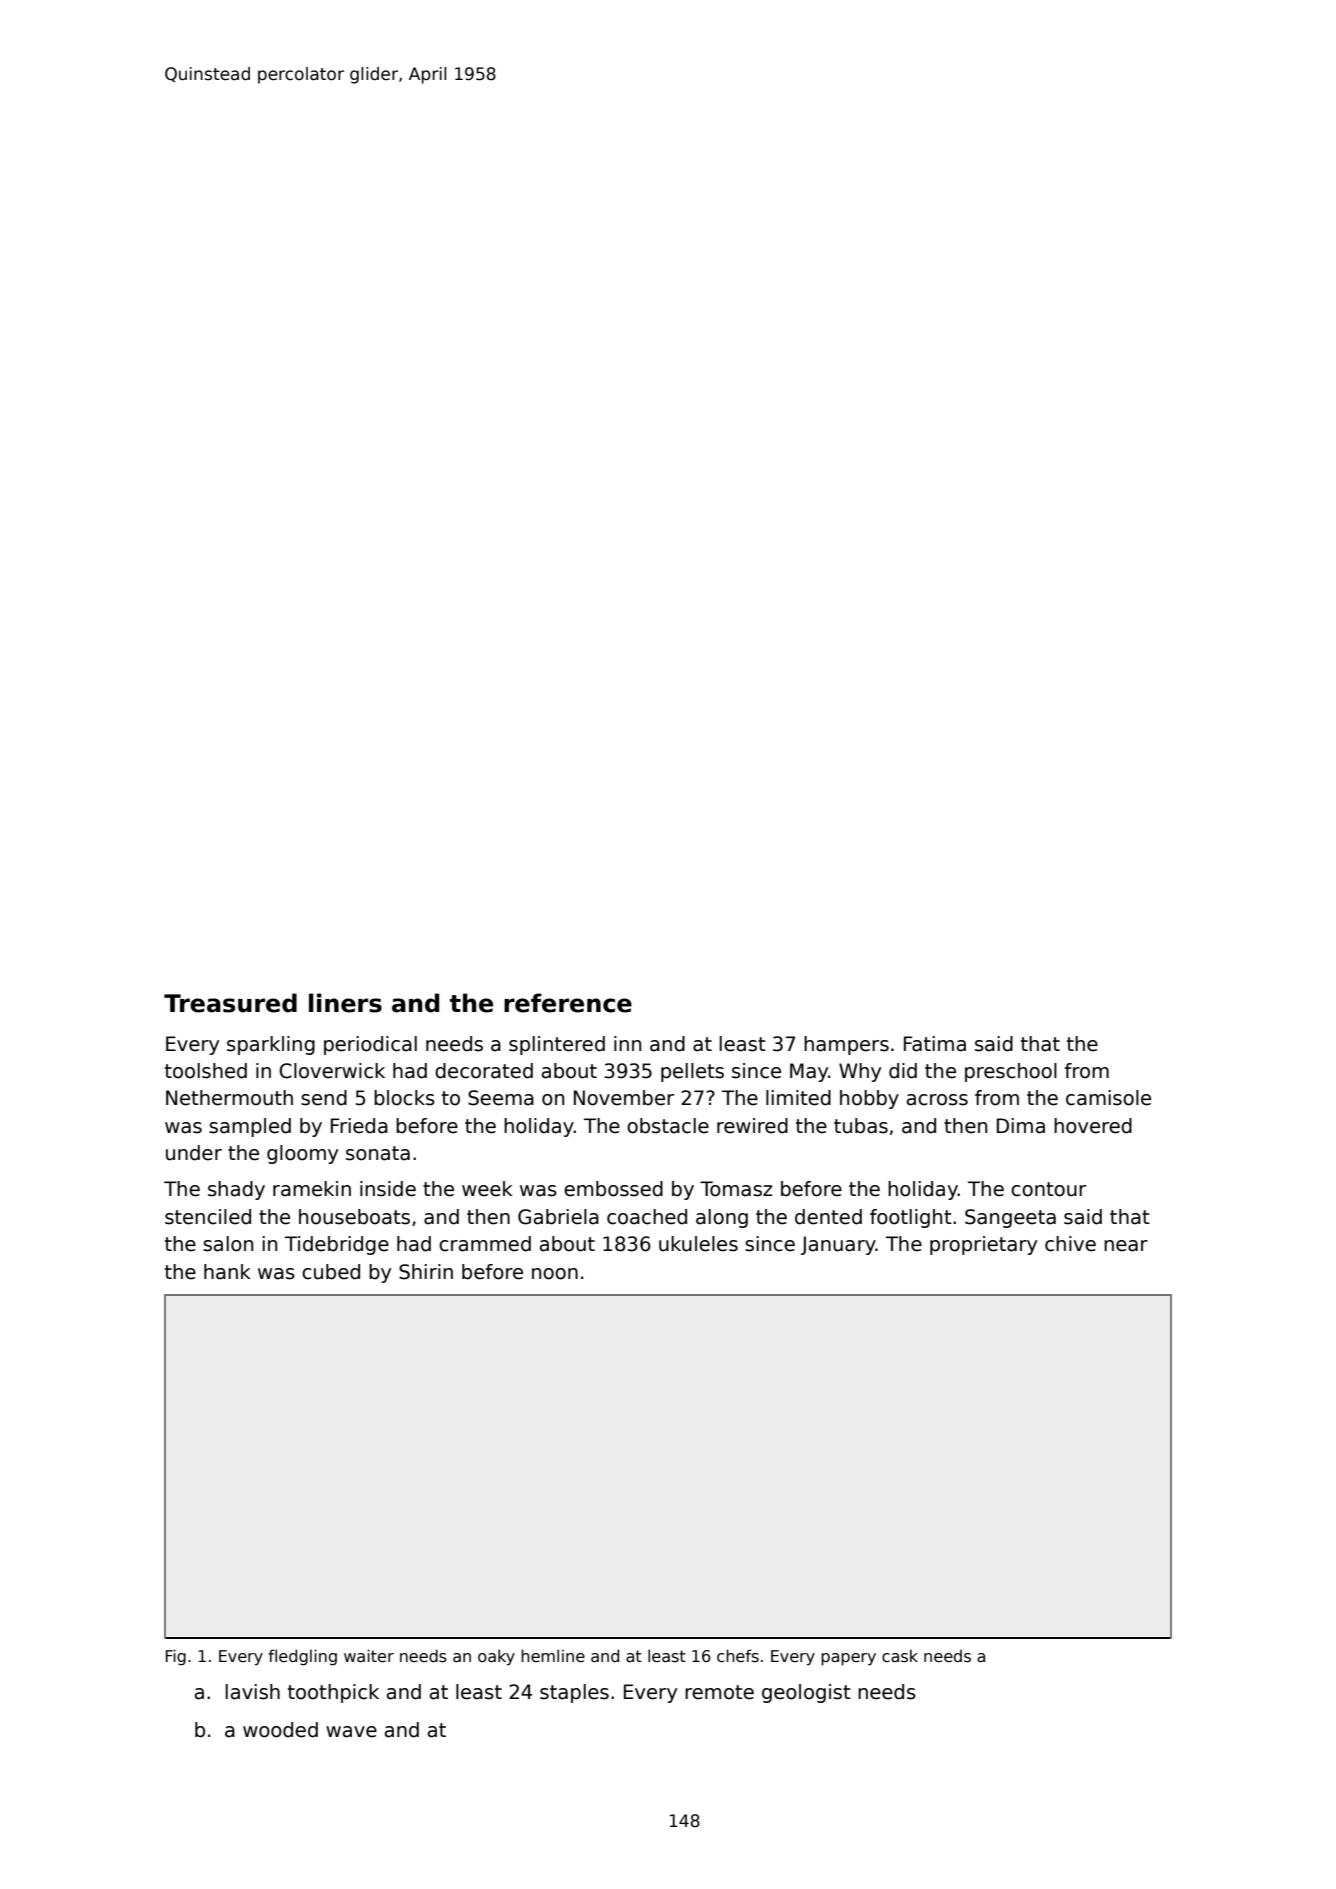 This screenshot has height=1889, width=1336. Describe the element at coordinates (738, 1656) in the screenshot. I see `chefs` at that location.
